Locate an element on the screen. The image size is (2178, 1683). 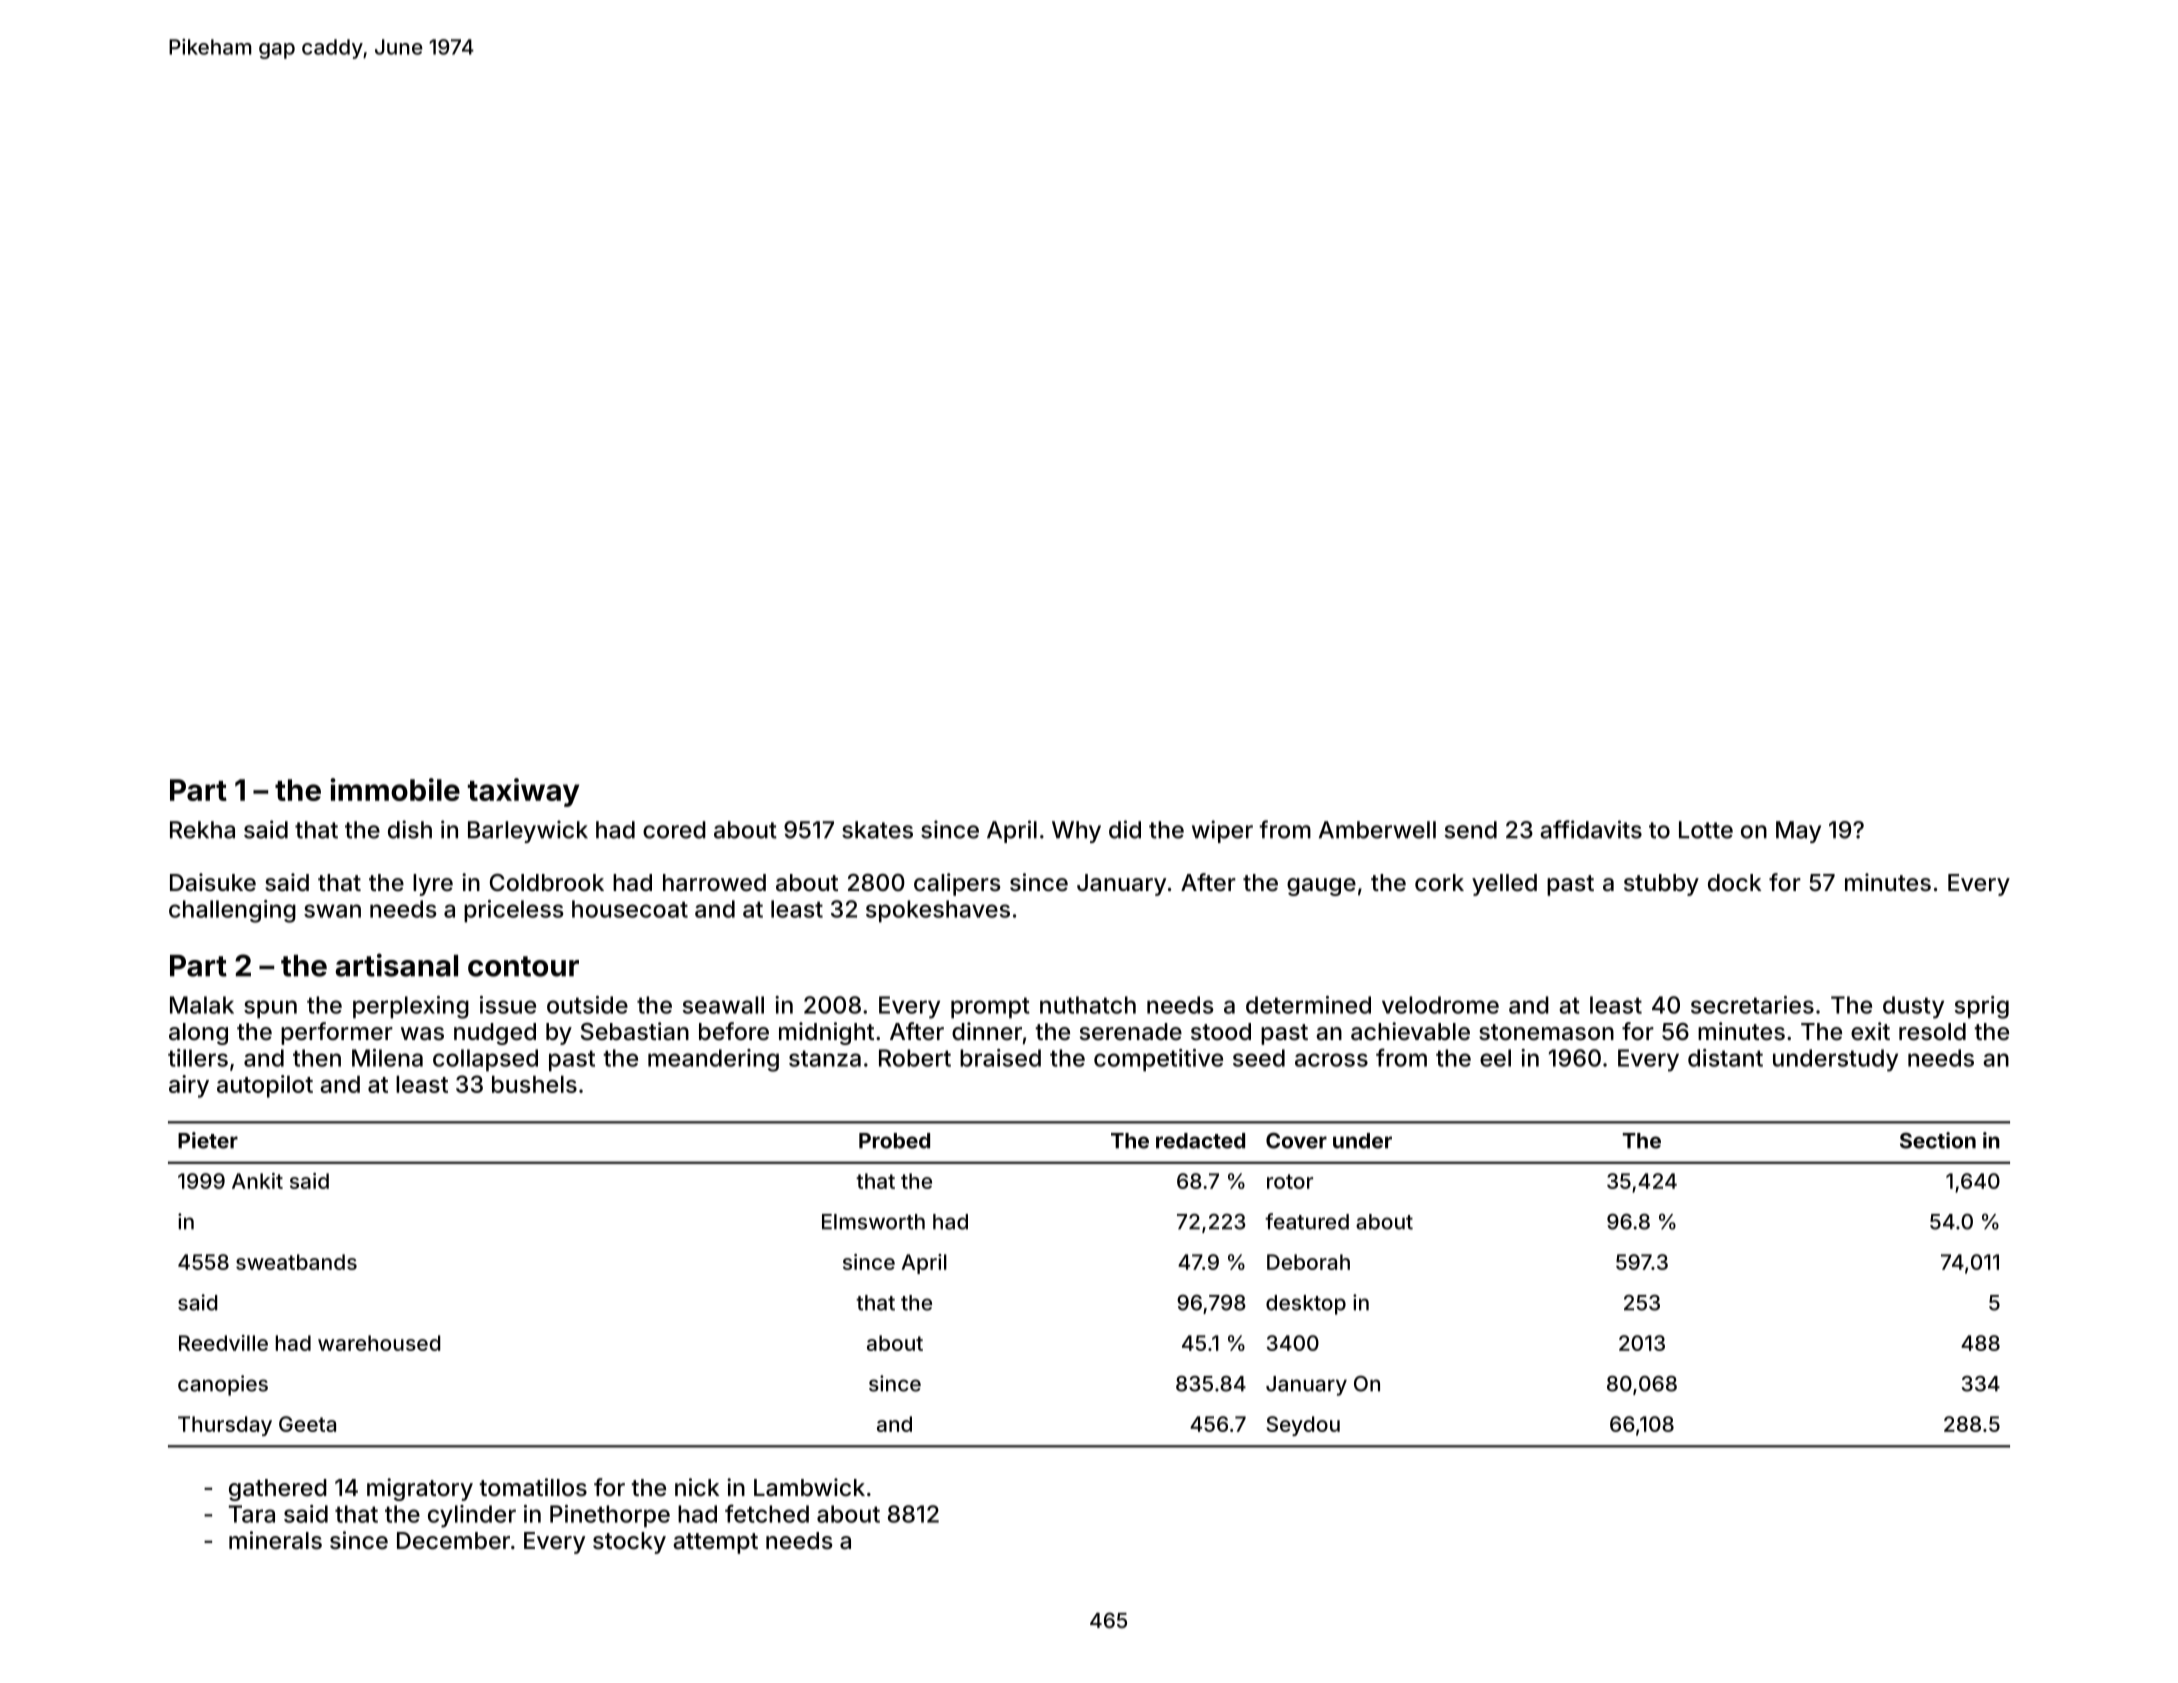
May is located at coordinates (1798, 832).
